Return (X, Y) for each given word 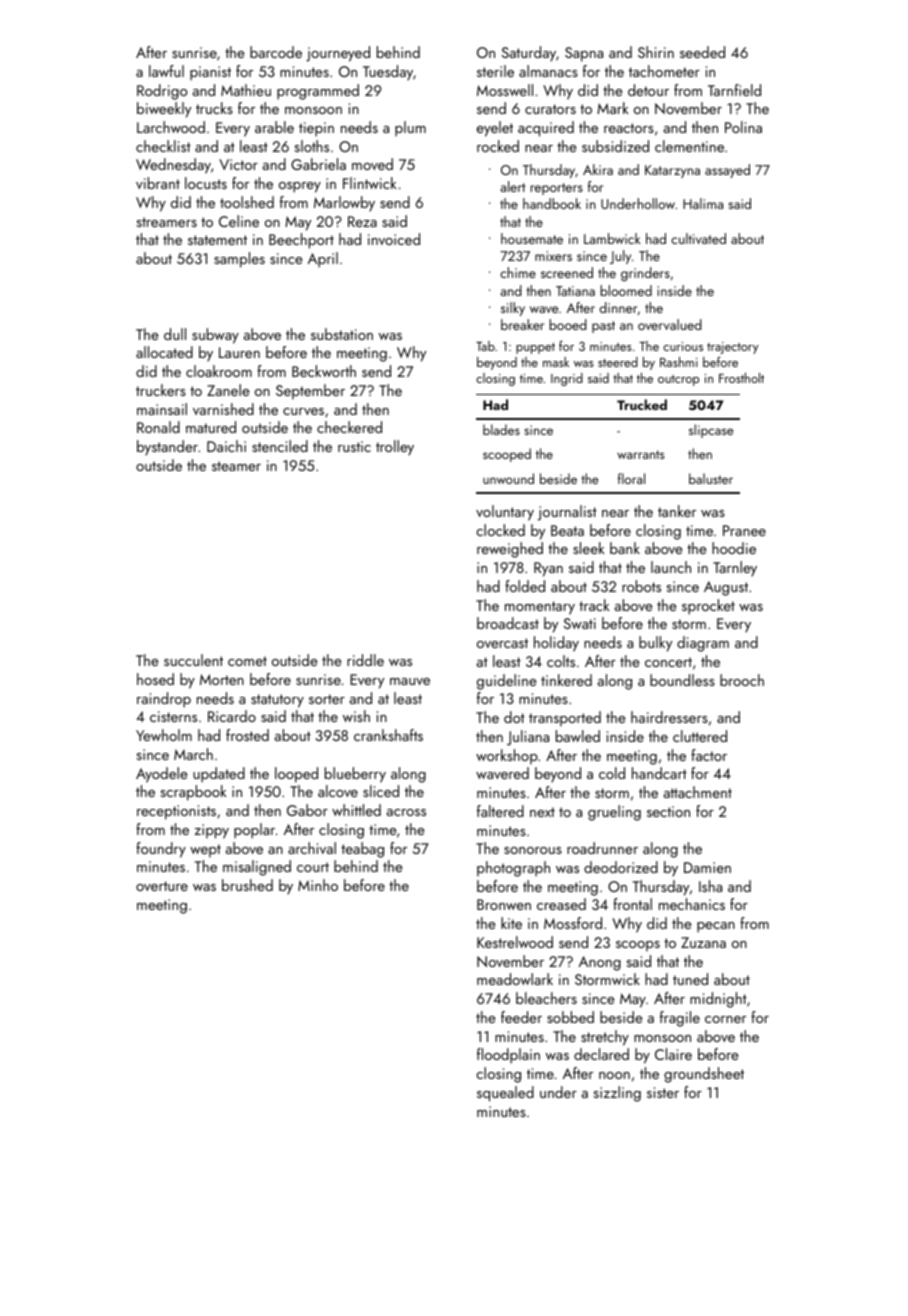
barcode (276, 52)
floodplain (508, 1056)
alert (512, 186)
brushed (247, 885)
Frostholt (741, 378)
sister (663, 1092)
